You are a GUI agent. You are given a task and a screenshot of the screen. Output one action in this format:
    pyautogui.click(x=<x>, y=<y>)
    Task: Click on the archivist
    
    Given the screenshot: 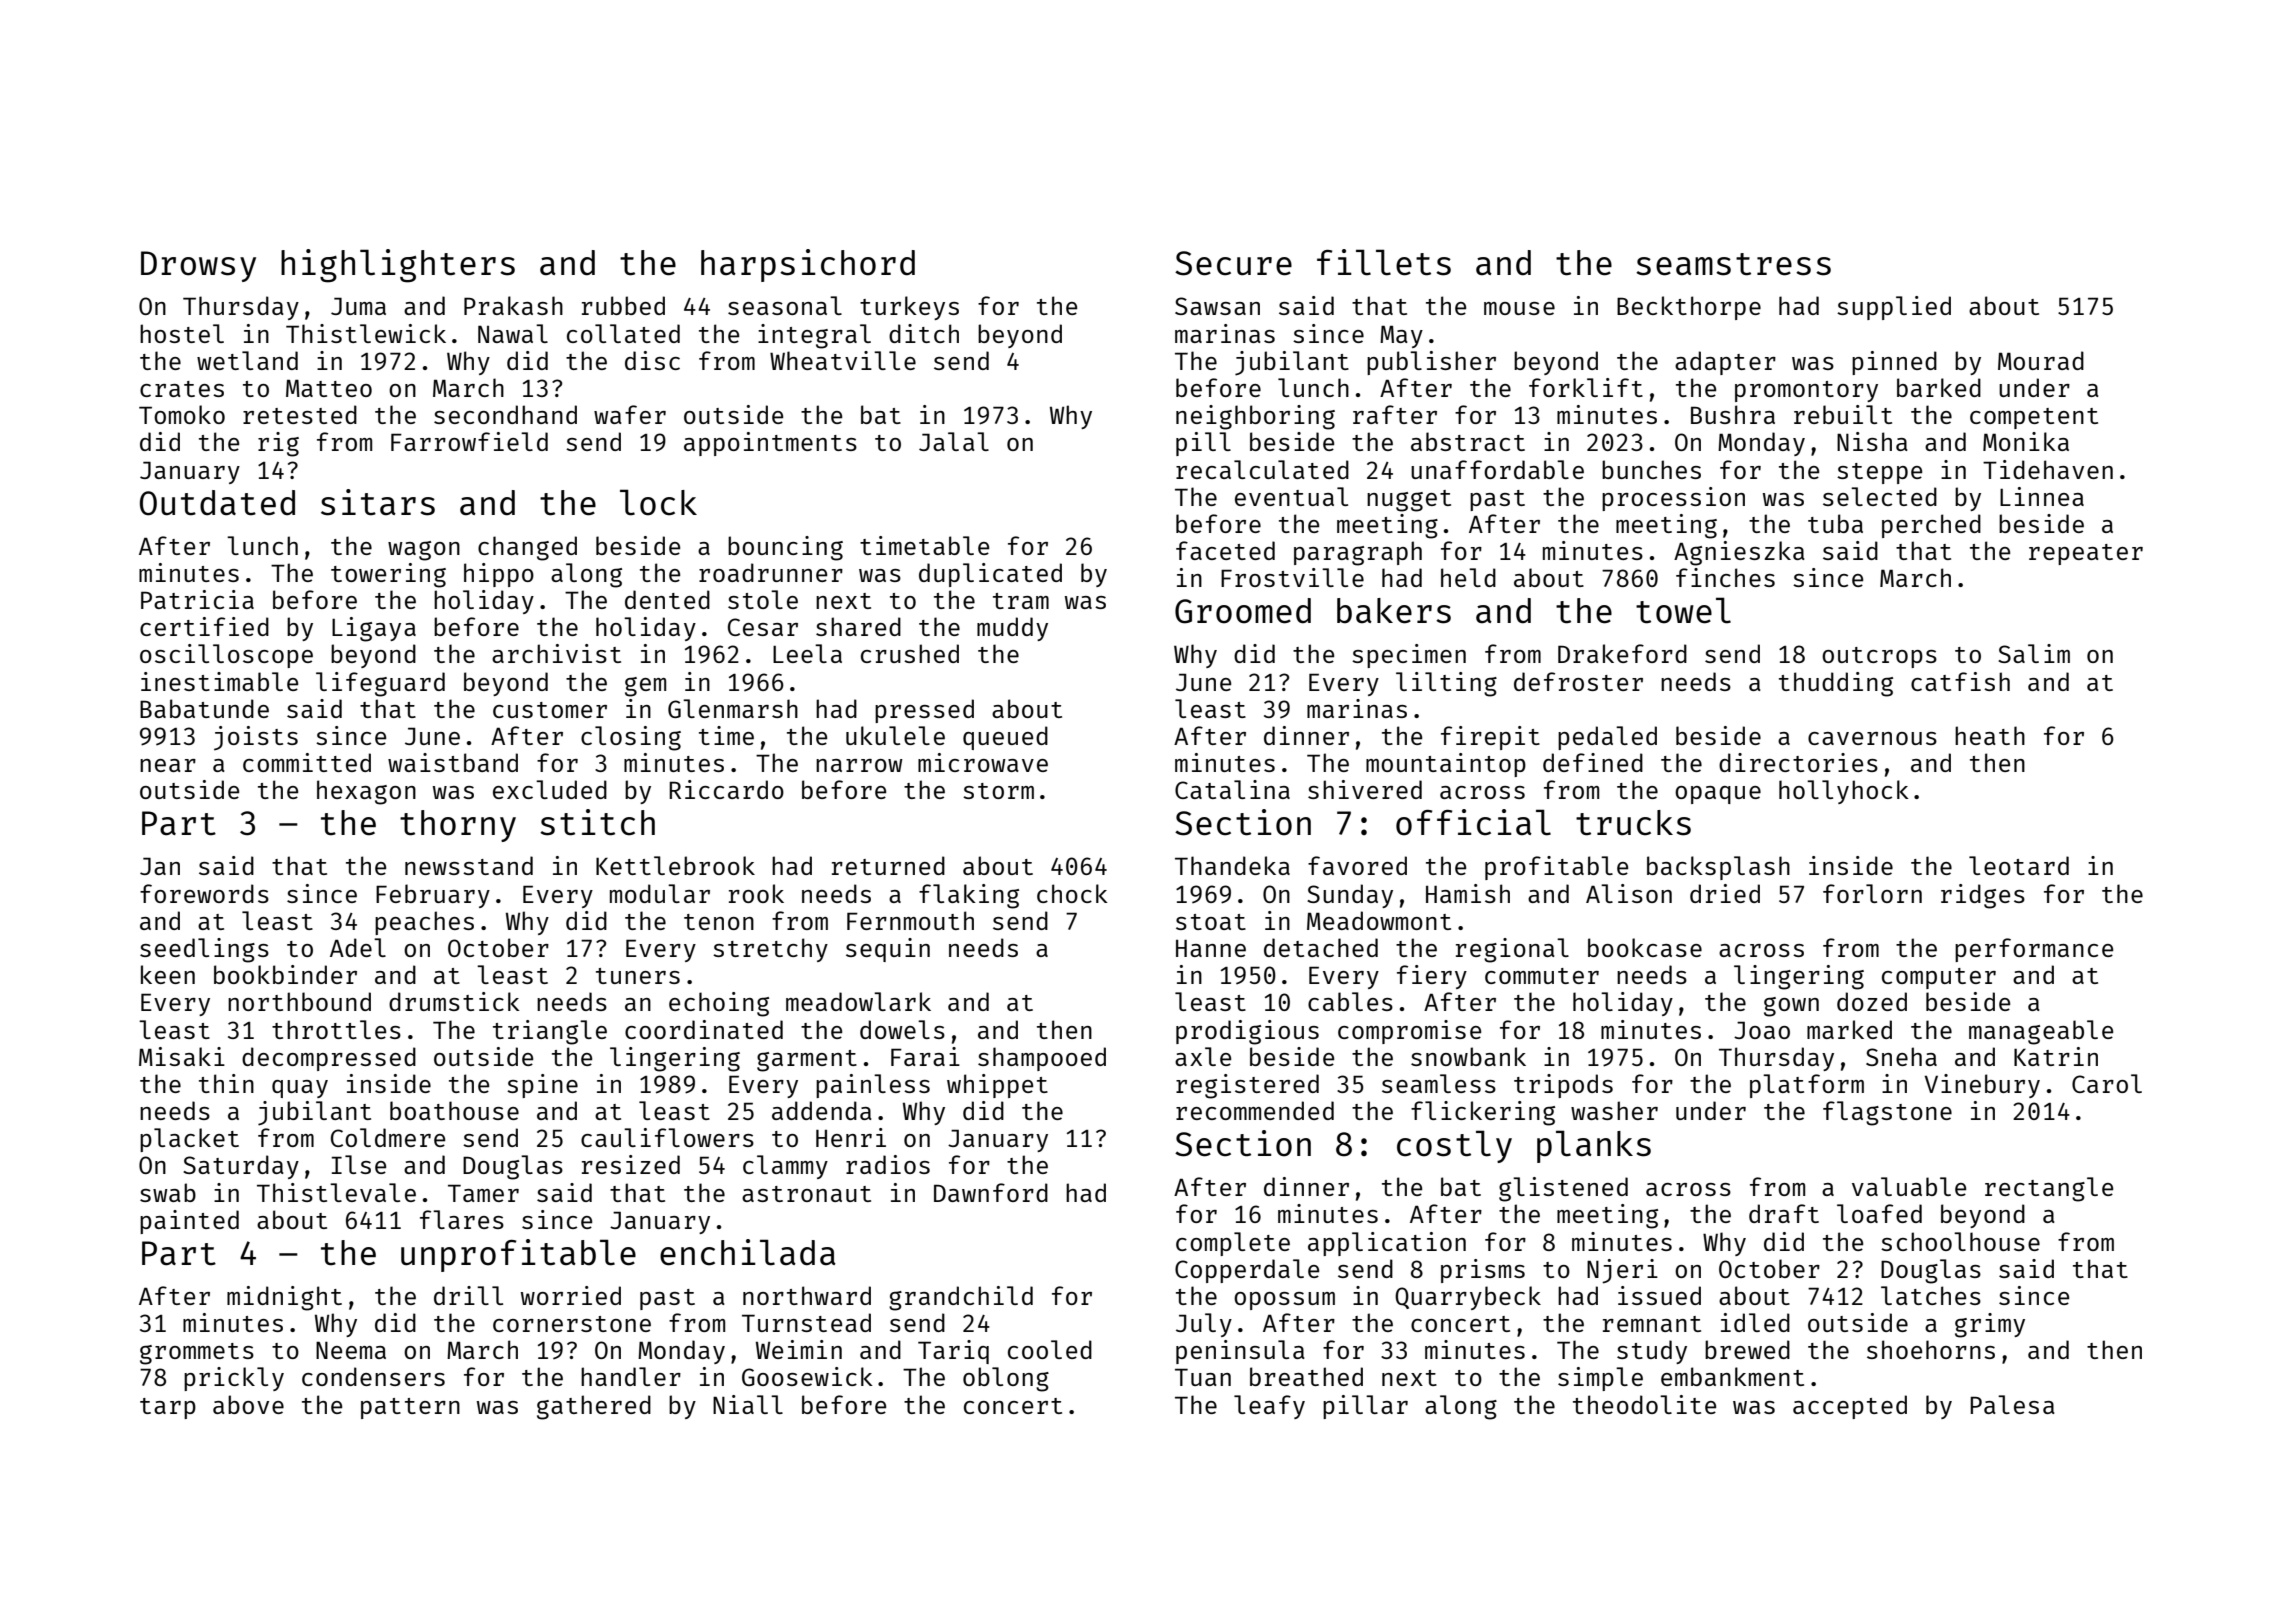 What is the action you would take?
    pyautogui.click(x=556, y=653)
